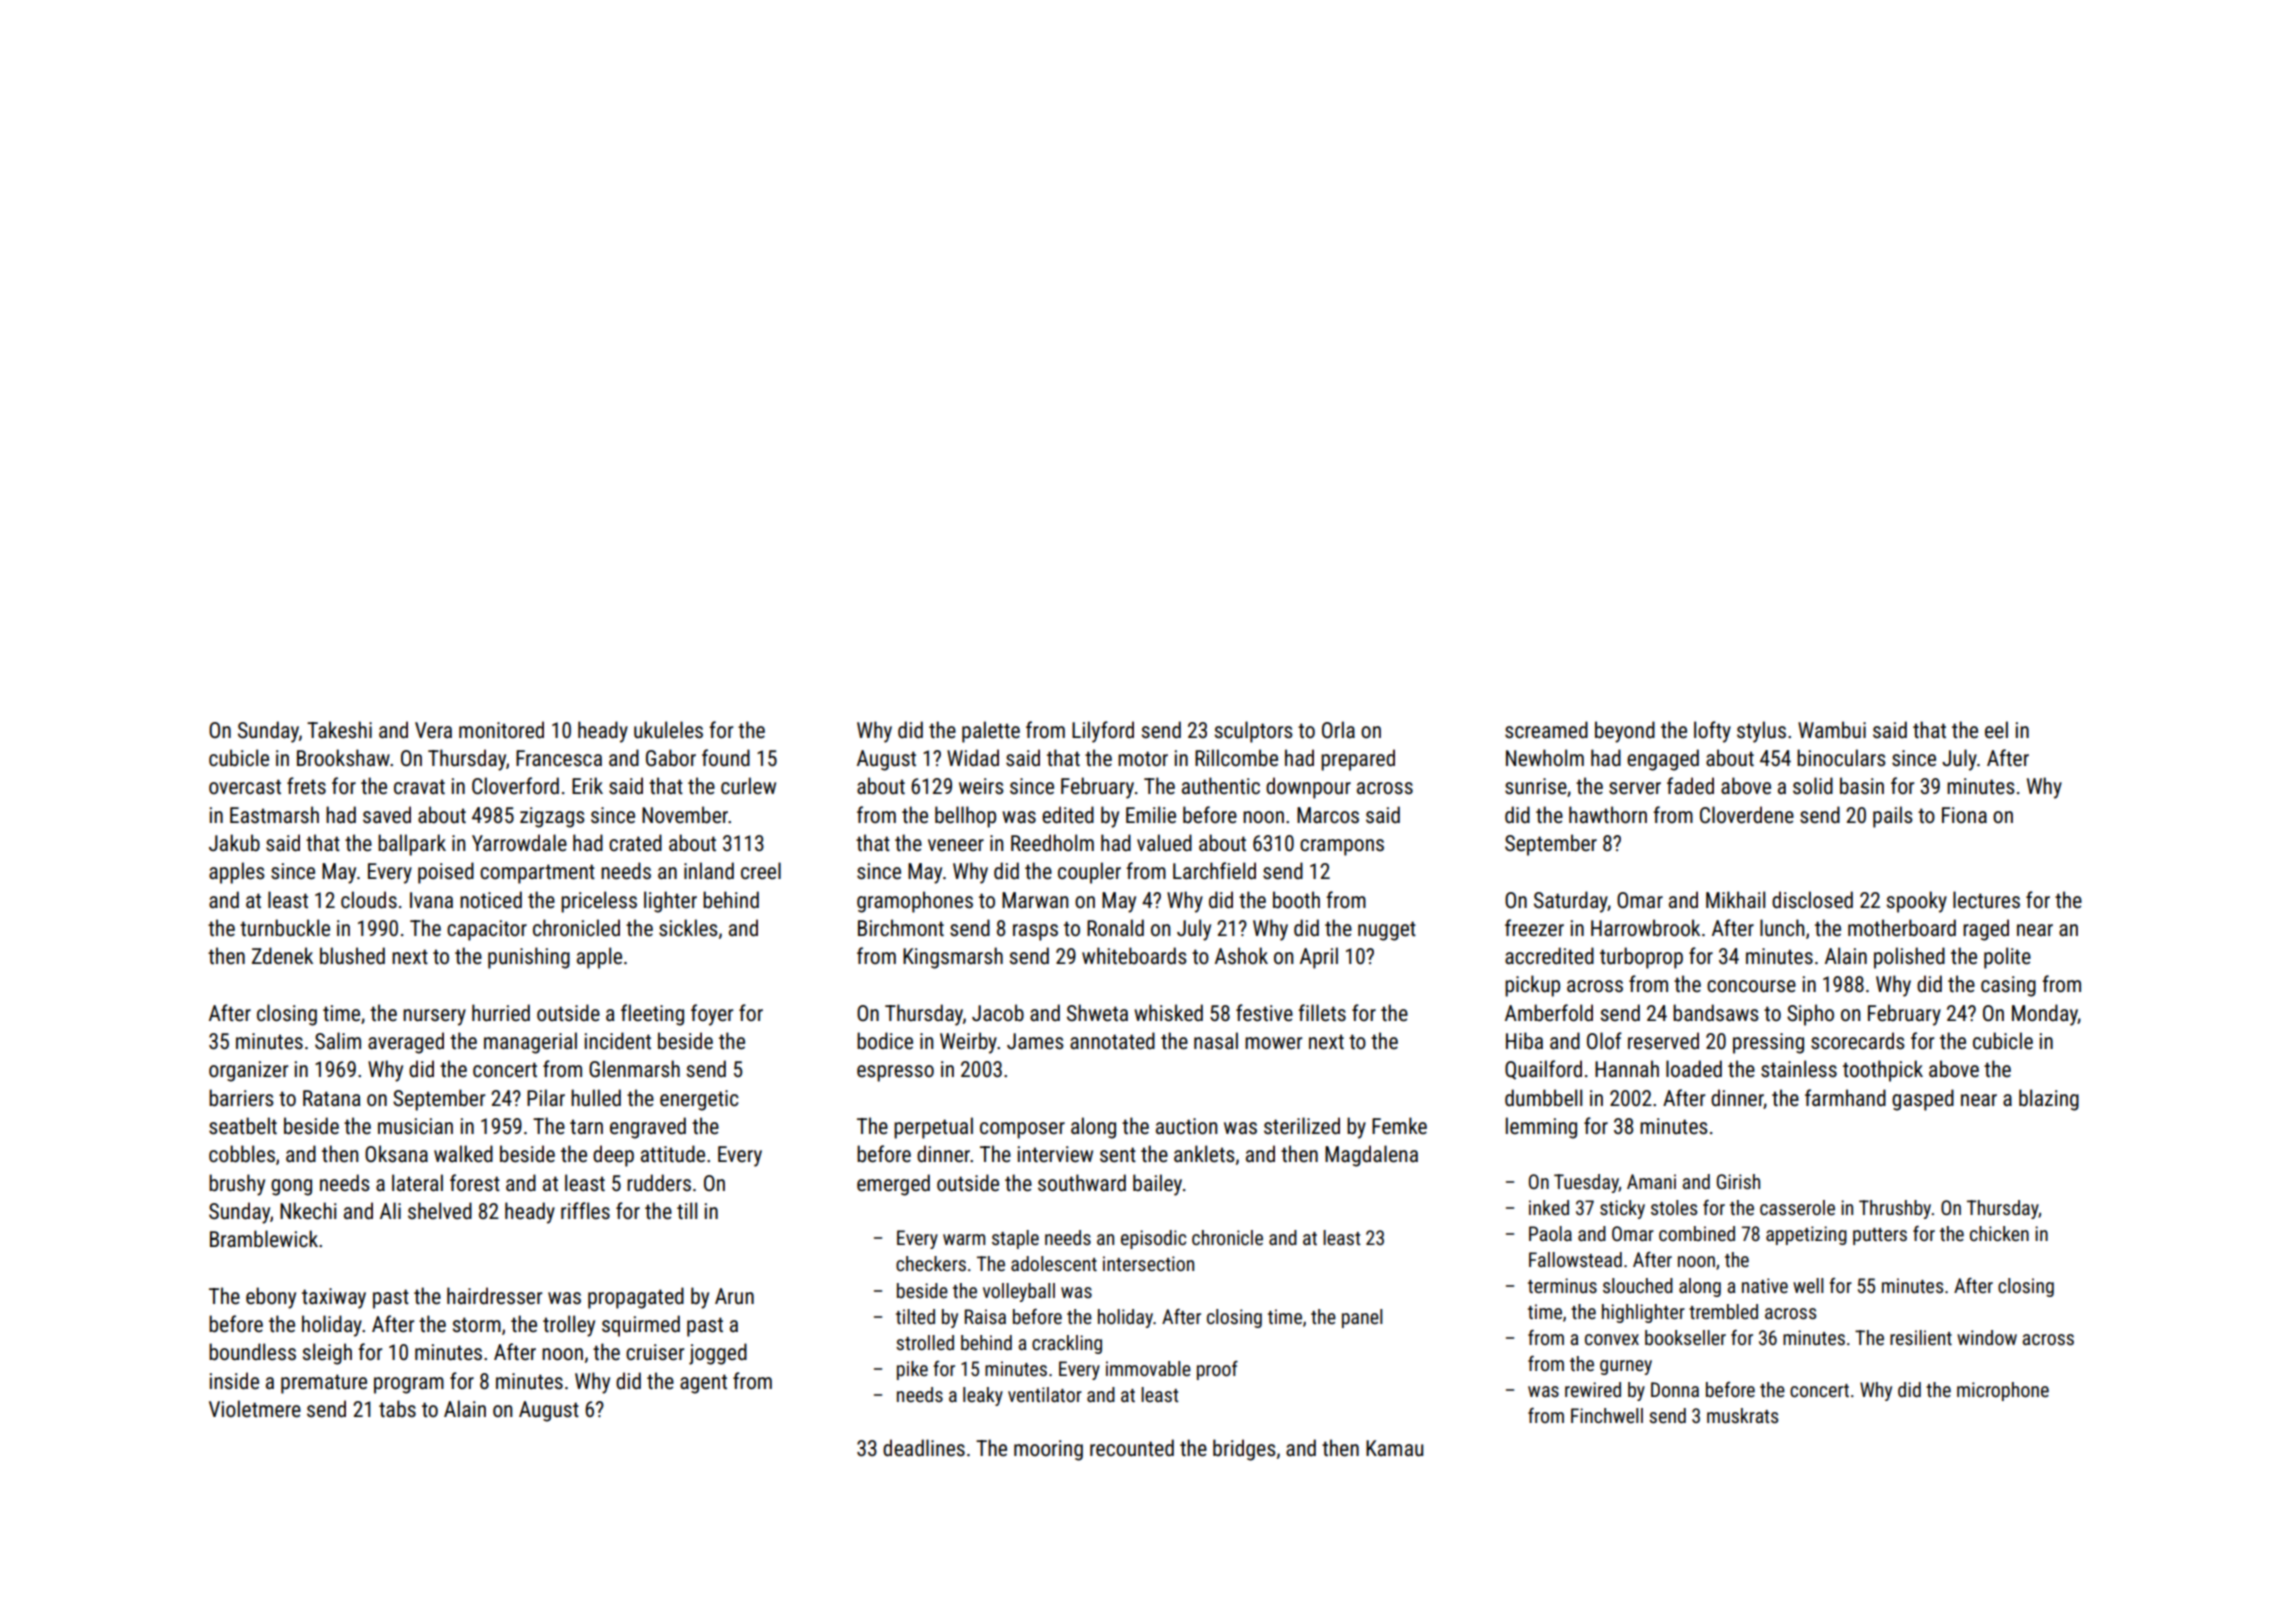 This image has width=2292, height=1620. Describe the element at coordinates (599, 902) in the image. I see `priceless` at that location.
